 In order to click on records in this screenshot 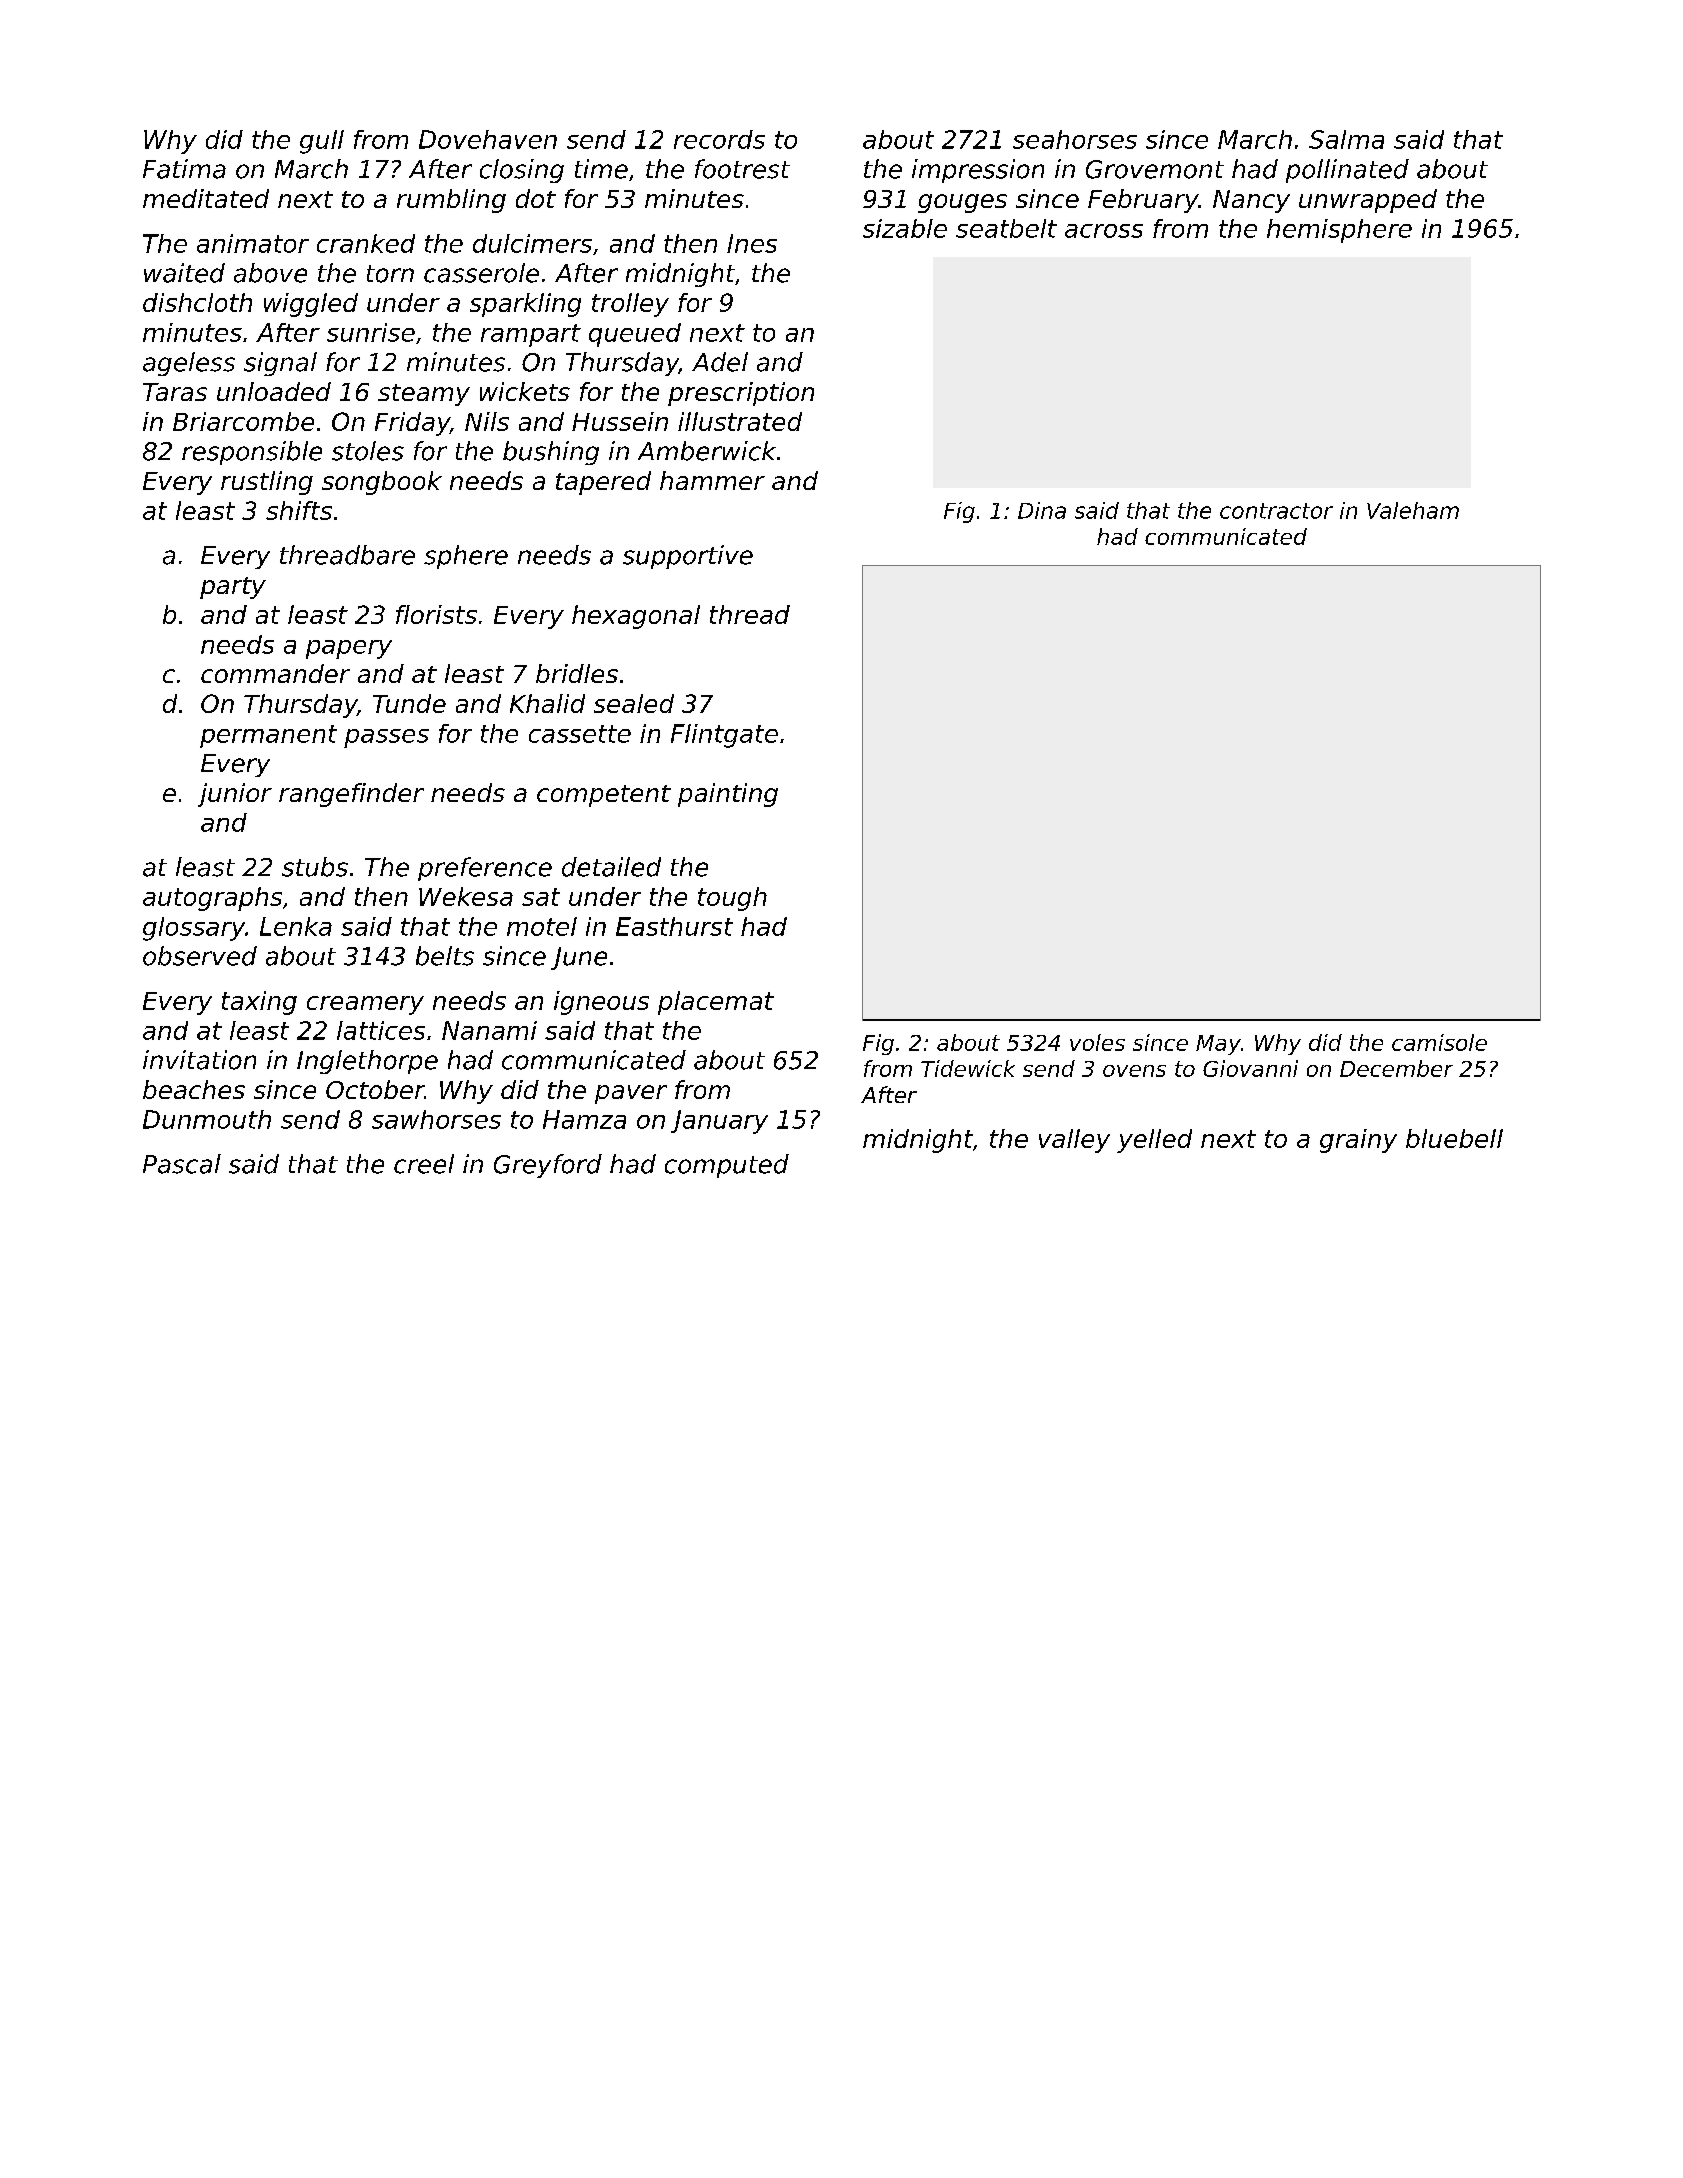, I will do `click(719, 139)`.
